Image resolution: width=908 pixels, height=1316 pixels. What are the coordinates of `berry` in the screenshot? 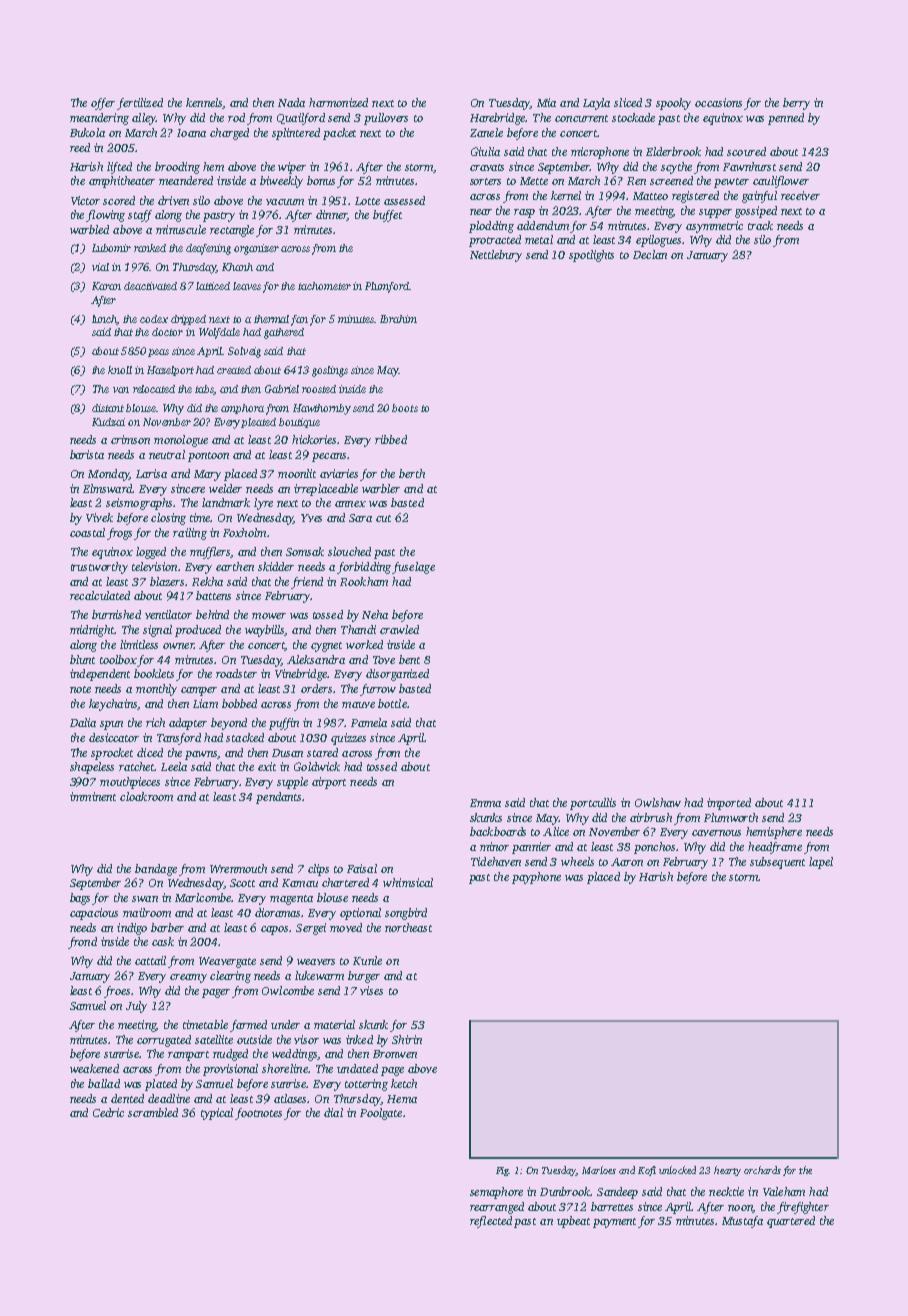 It's located at (796, 104).
